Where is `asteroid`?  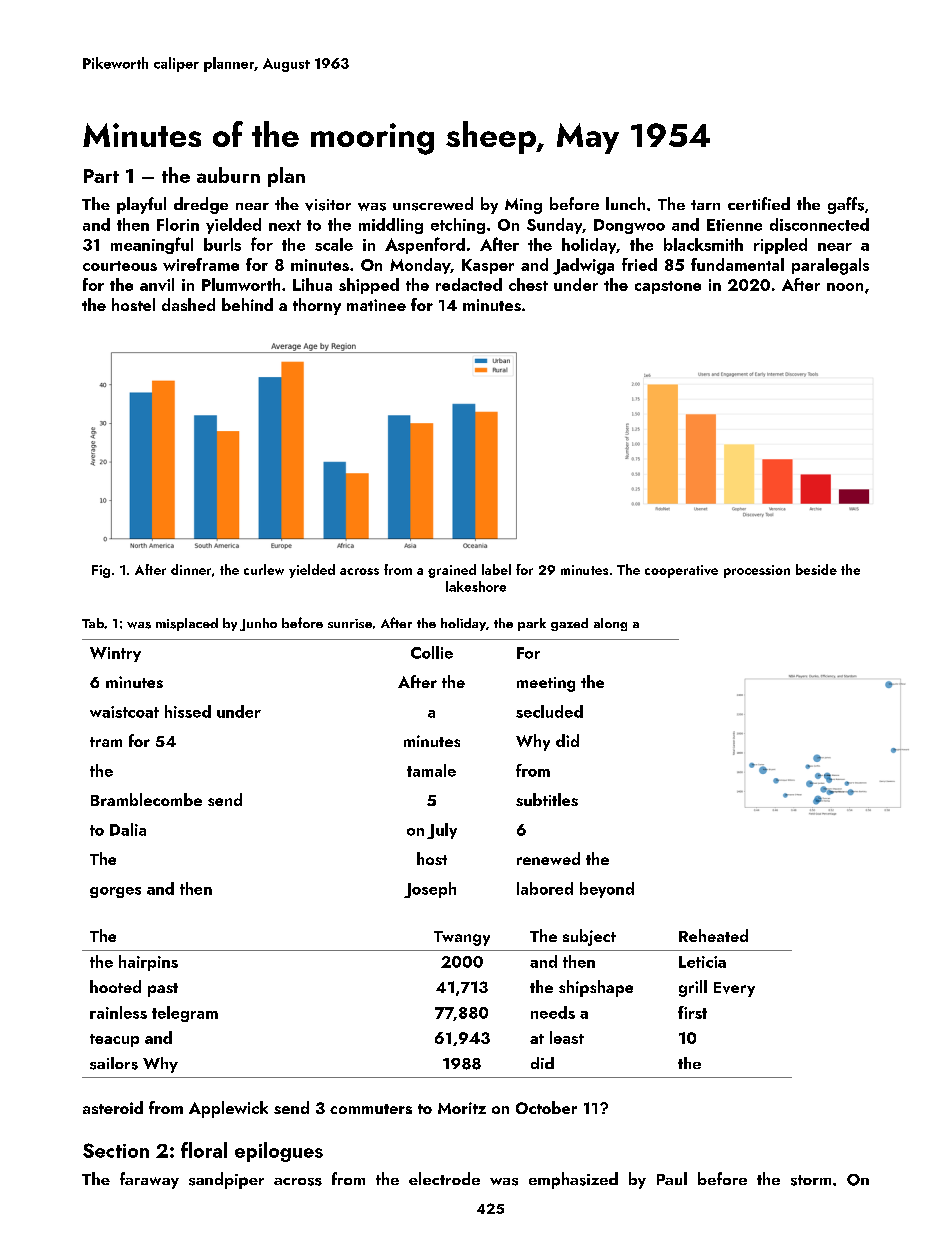 asteroid is located at coordinates (113, 1107).
